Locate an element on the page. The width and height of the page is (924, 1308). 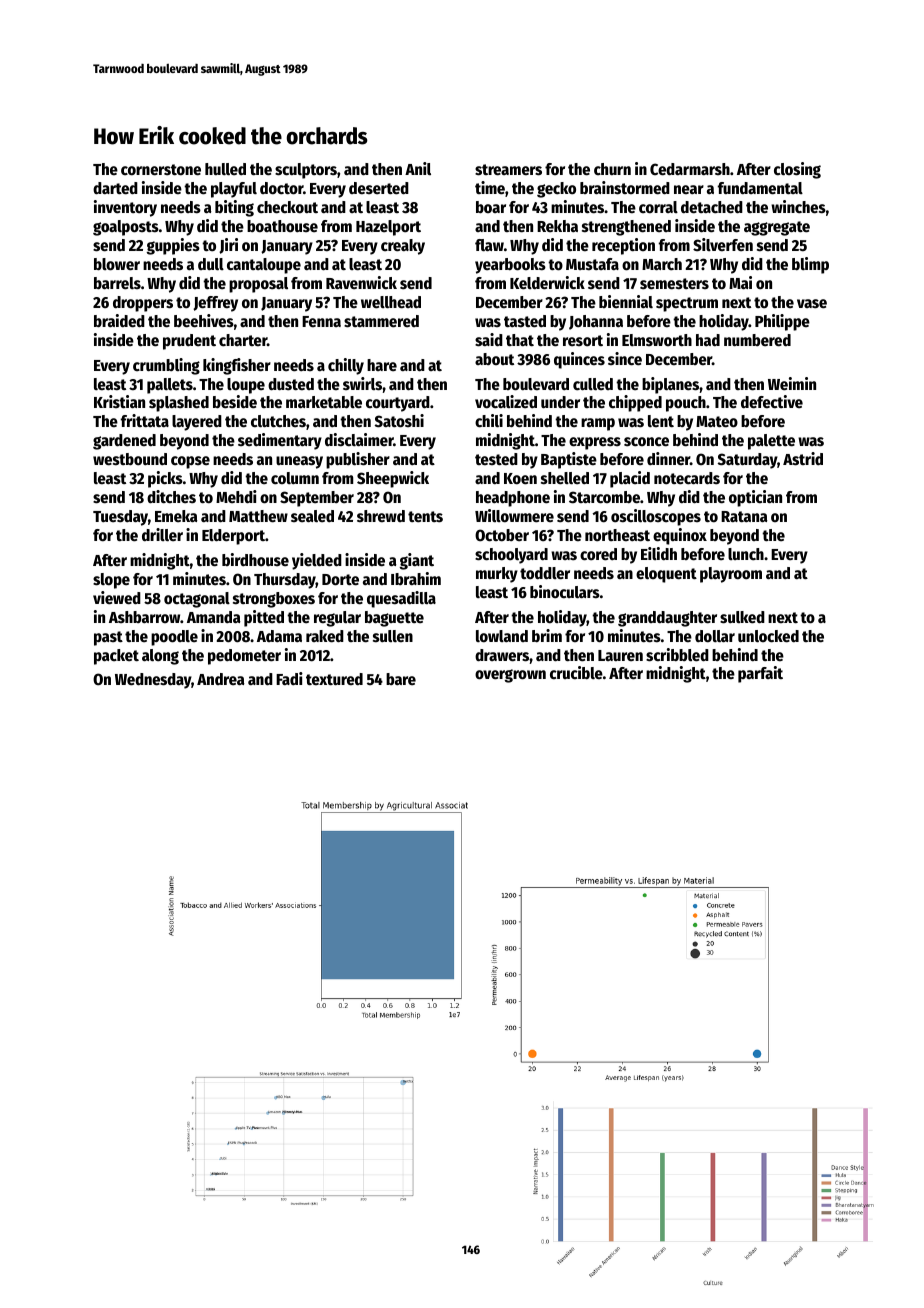
fundamental is located at coordinates (760, 188).
